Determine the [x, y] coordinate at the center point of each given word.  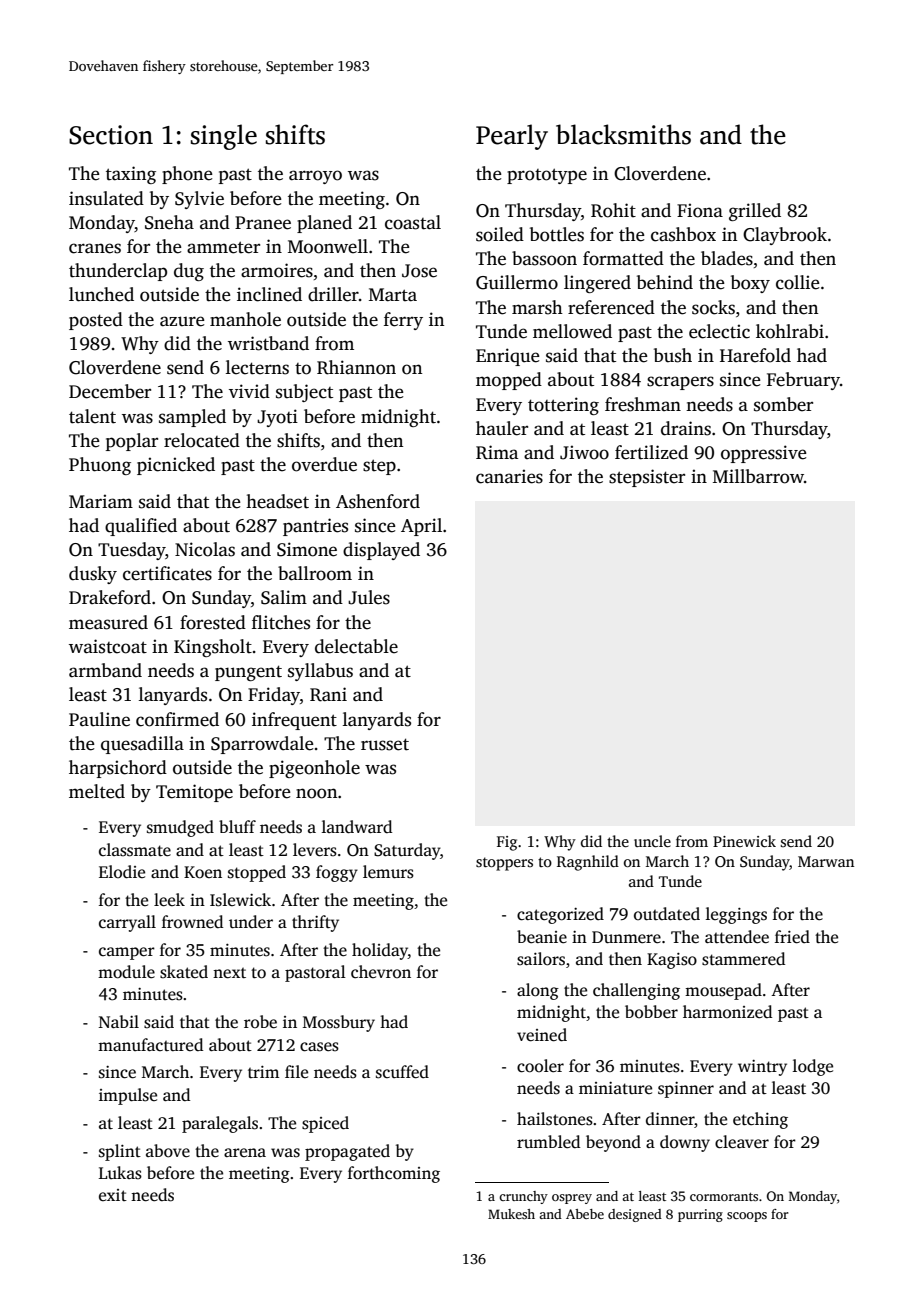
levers [315, 850]
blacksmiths [623, 134]
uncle [652, 841]
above [168, 1151]
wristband [268, 343]
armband [105, 670]
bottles [557, 234]
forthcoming [394, 1174]
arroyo [315, 177]
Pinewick [744, 841]
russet [385, 744]
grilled [755, 212]
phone [187, 175]
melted [97, 791]
